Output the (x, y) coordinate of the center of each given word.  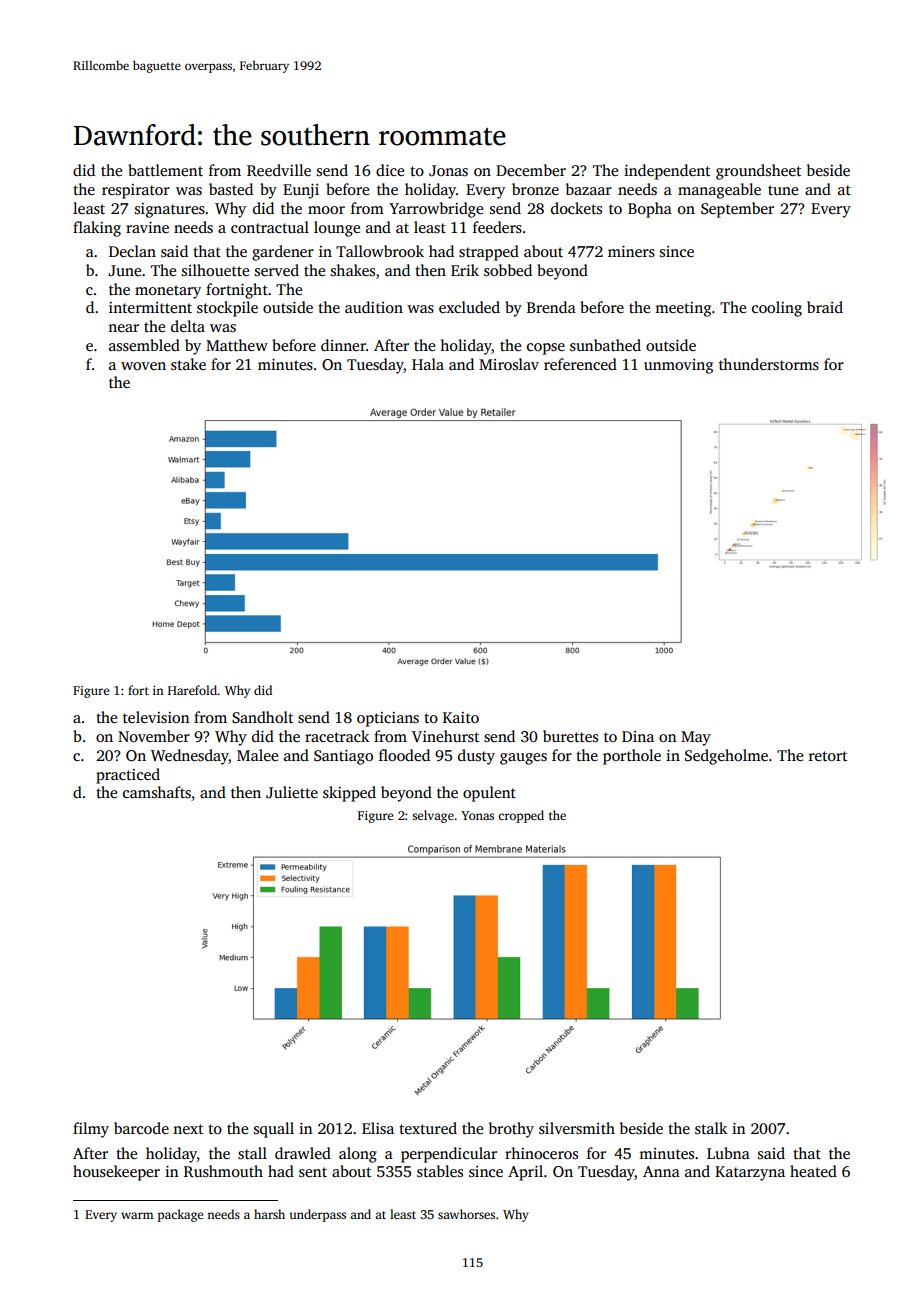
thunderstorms (769, 364)
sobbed (508, 270)
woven (143, 366)
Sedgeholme (726, 757)
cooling (777, 309)
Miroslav (509, 364)
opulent (489, 794)
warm (137, 1215)
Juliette (292, 792)
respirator (136, 191)
